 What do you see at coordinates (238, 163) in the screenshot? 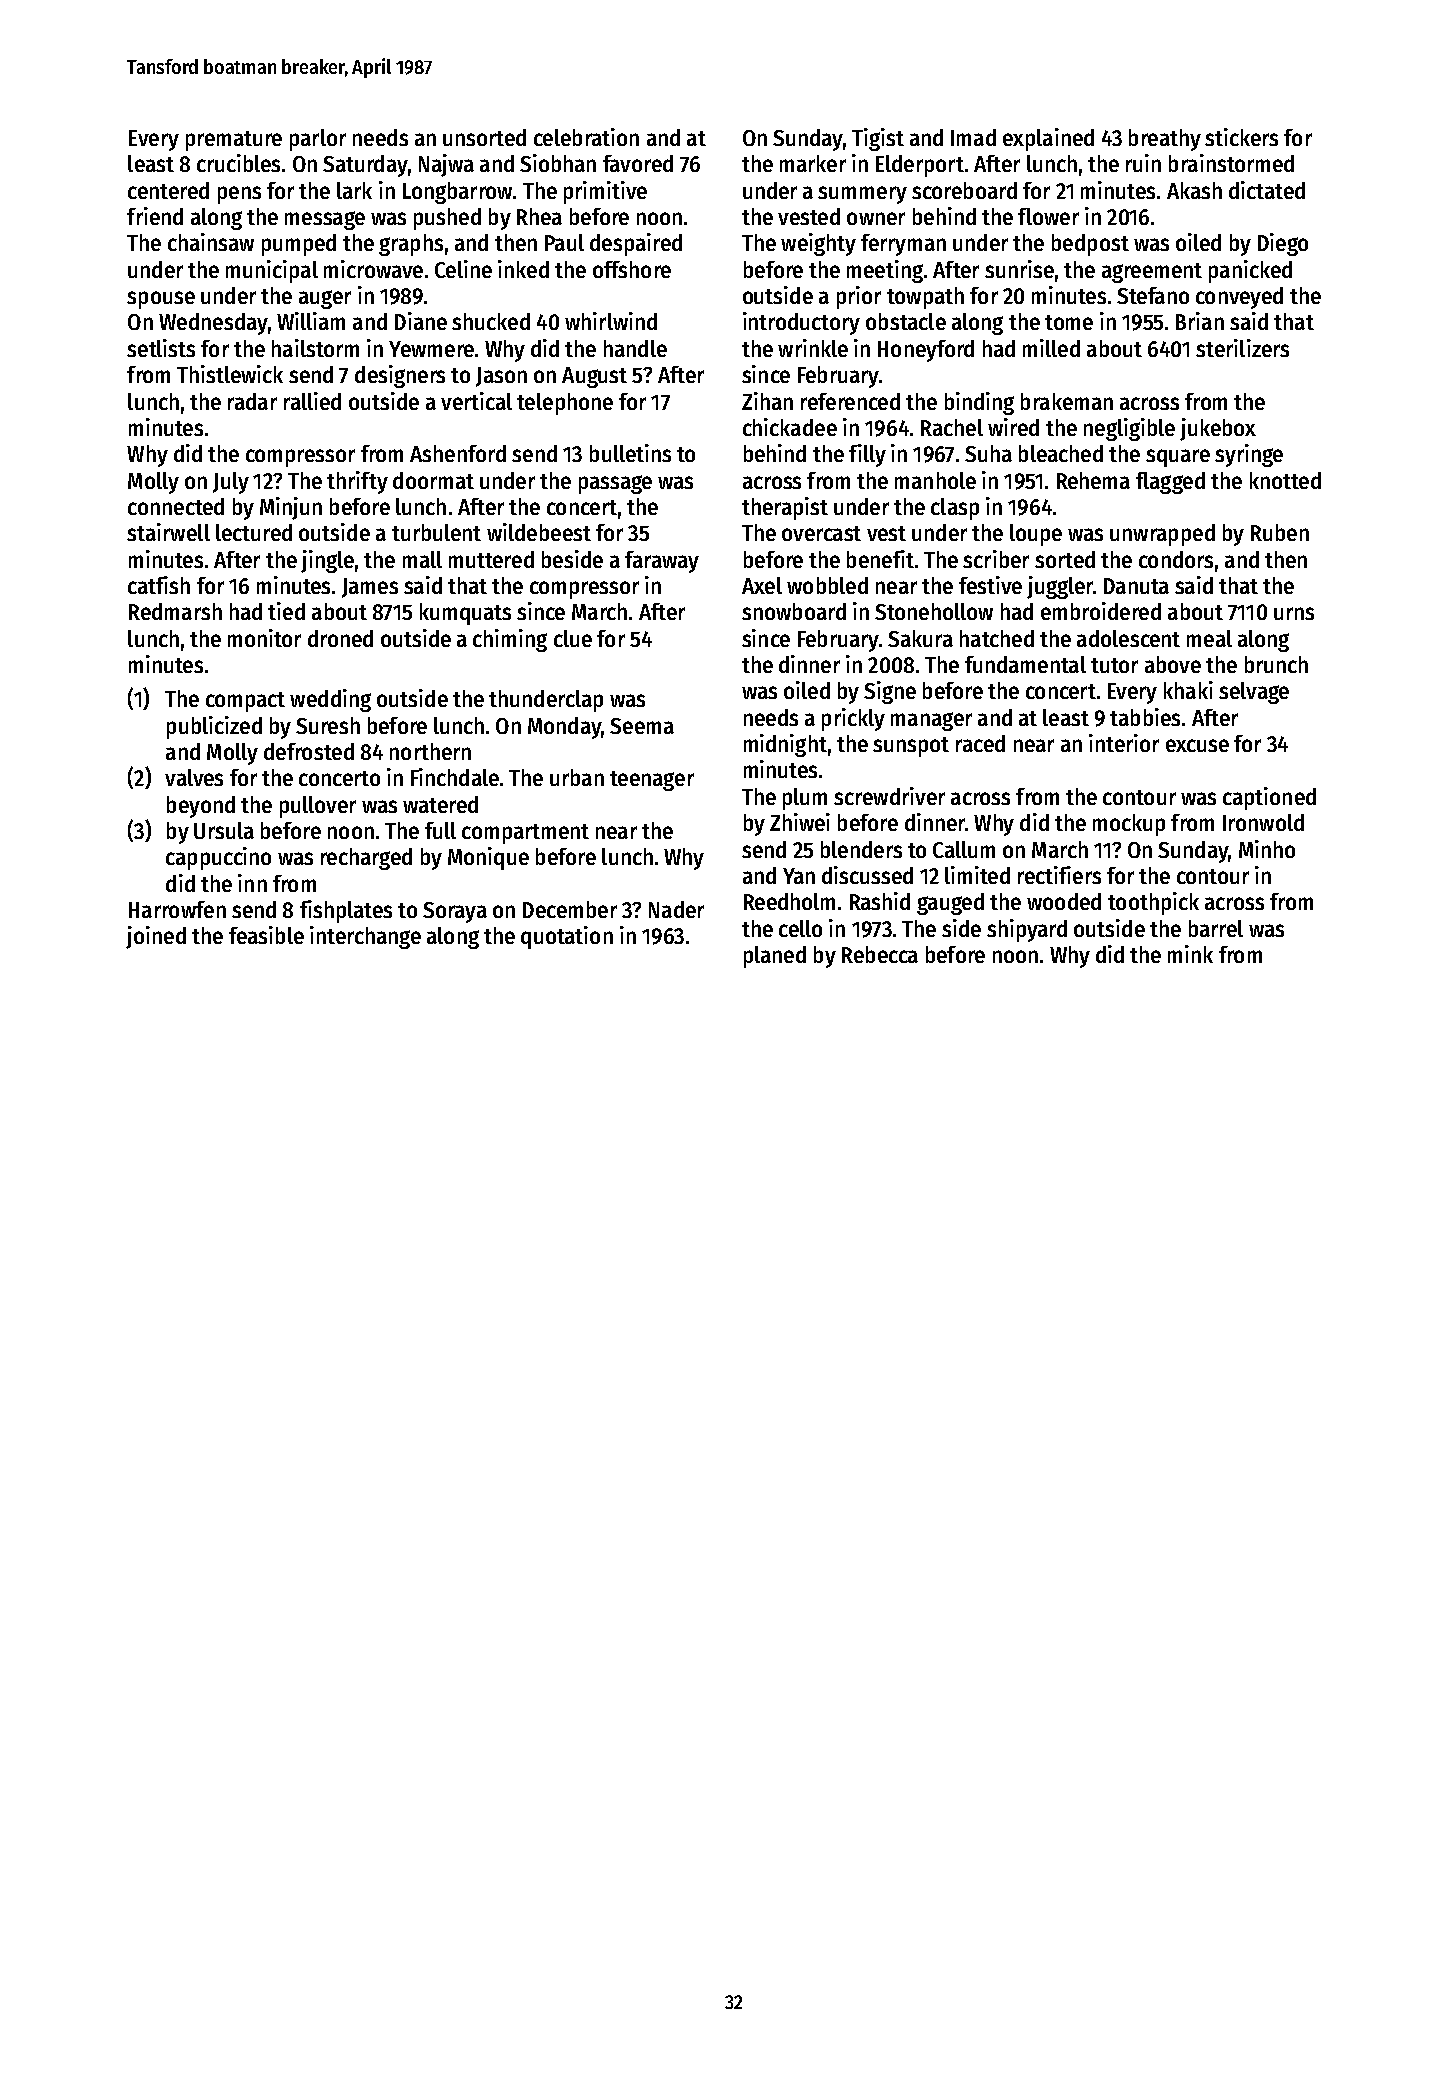
I see `crucibles` at bounding box center [238, 163].
